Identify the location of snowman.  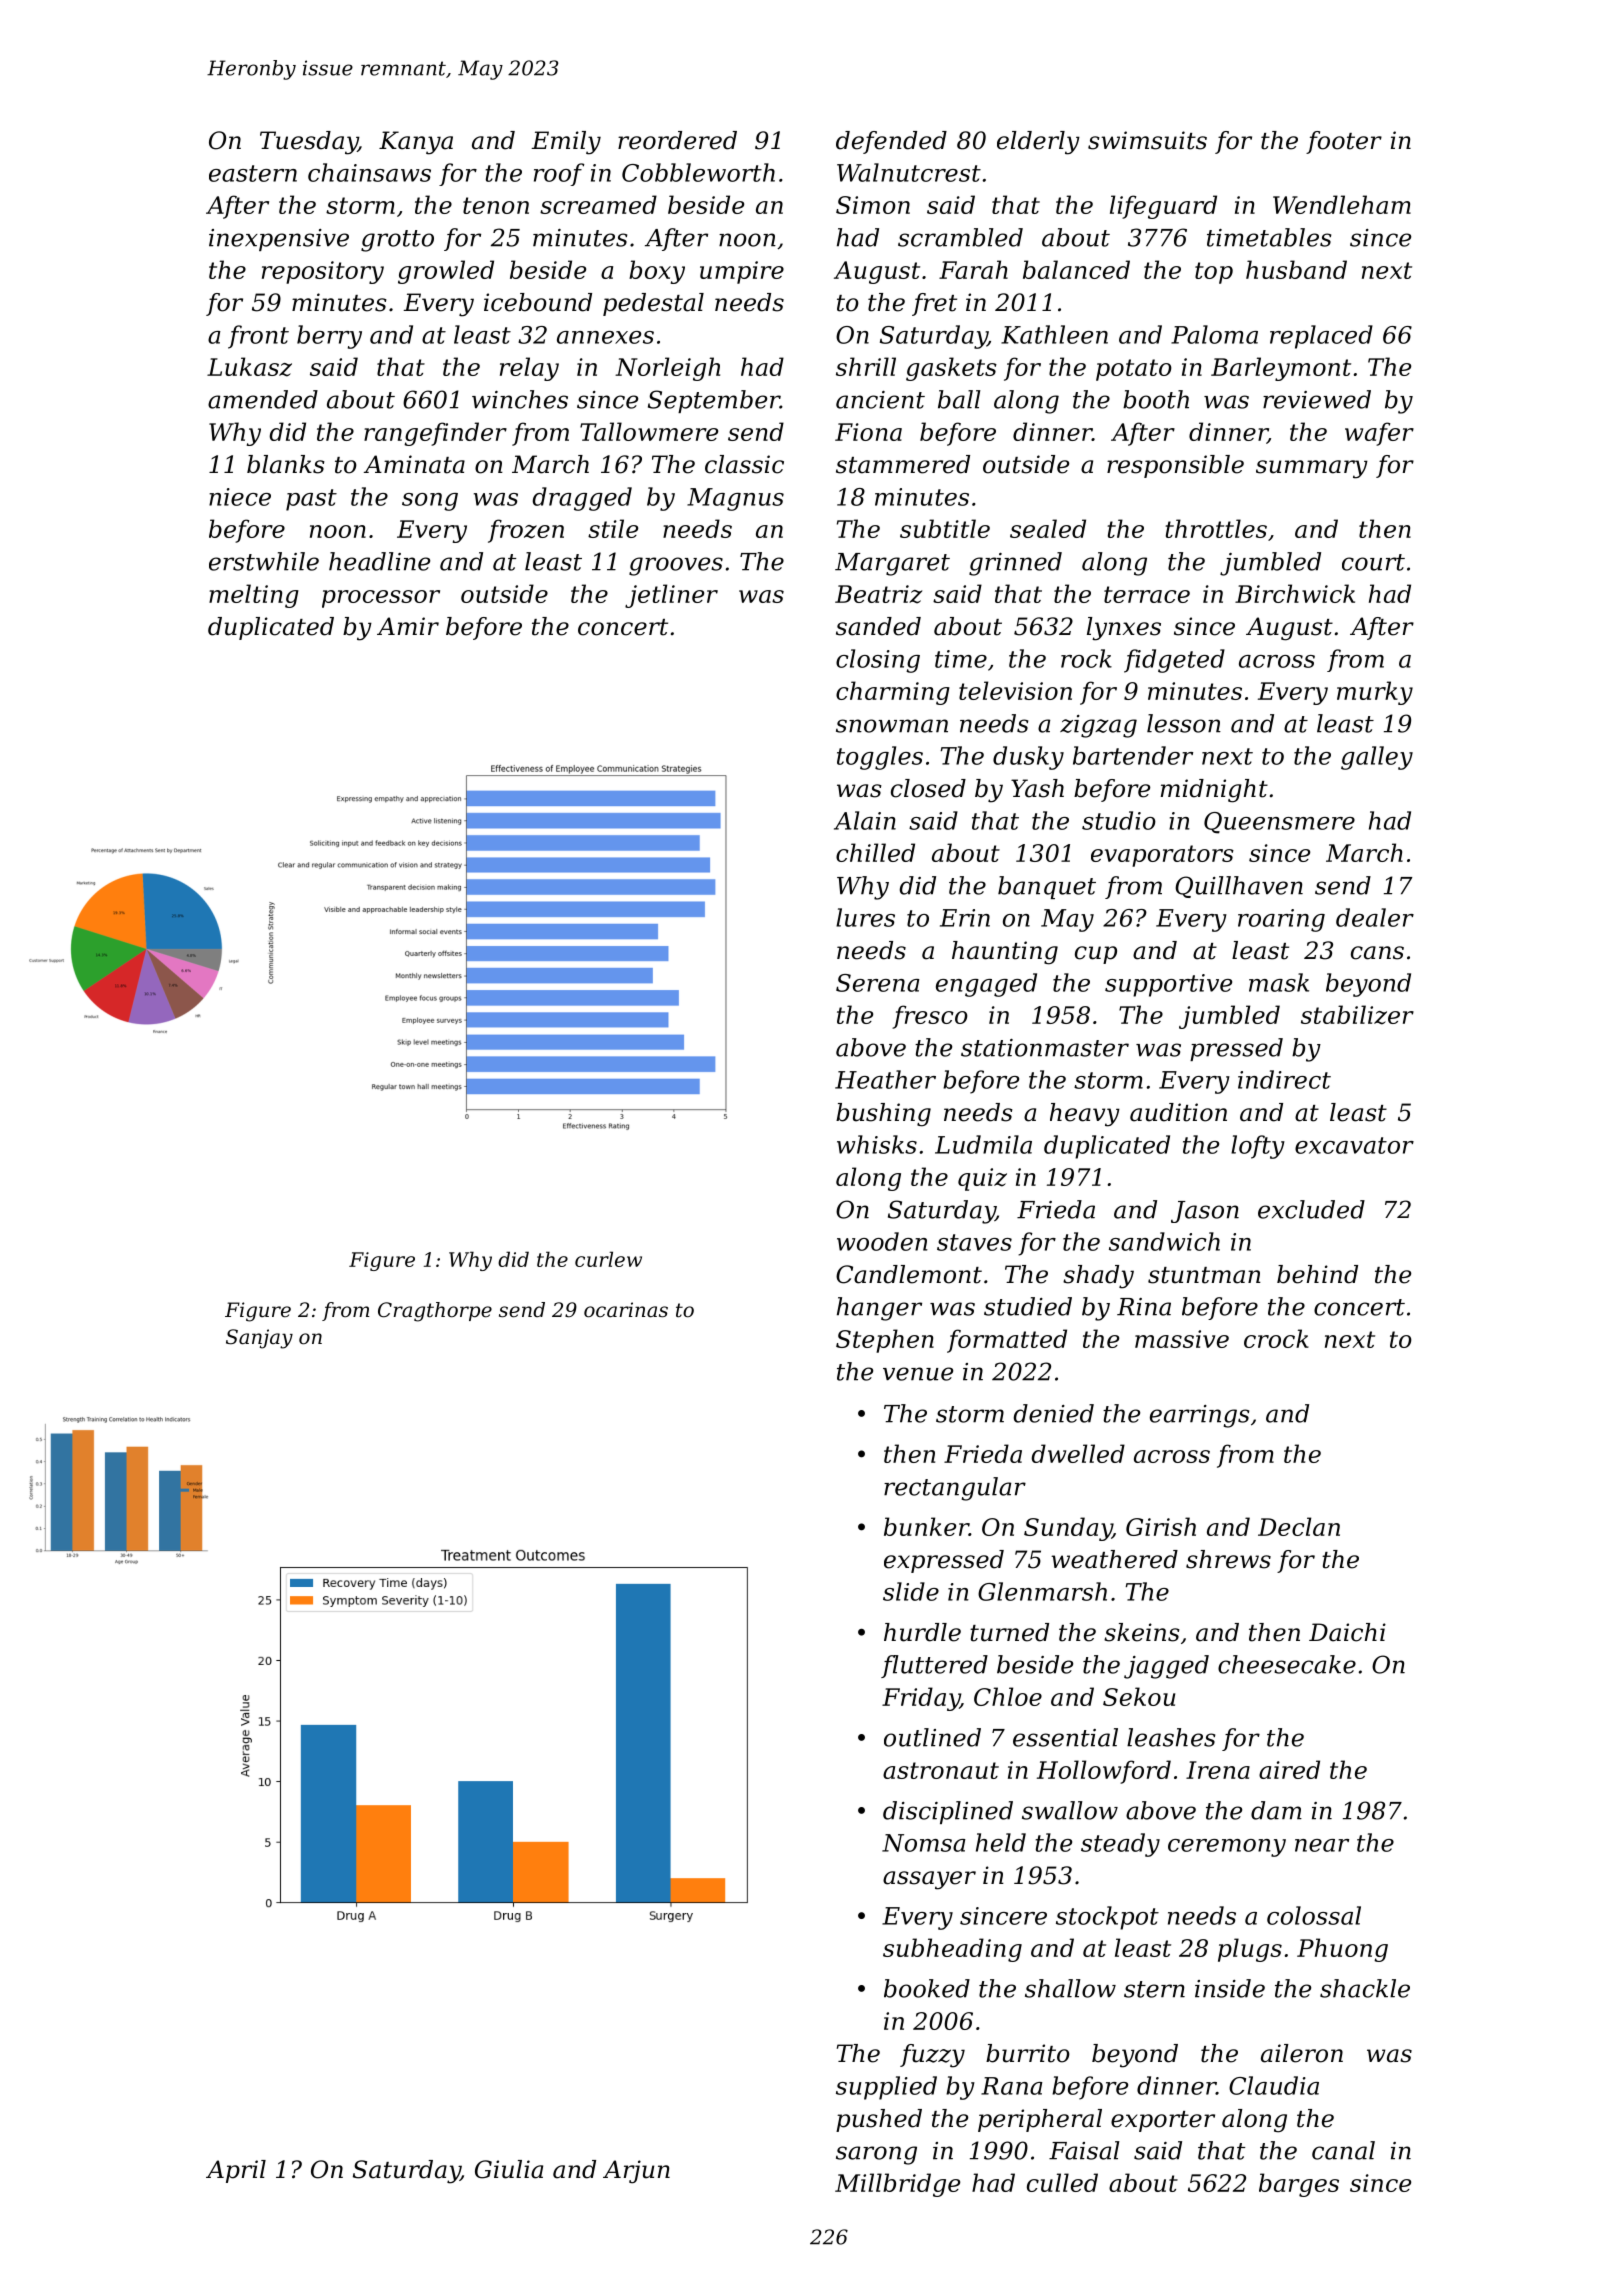
(892, 726).
